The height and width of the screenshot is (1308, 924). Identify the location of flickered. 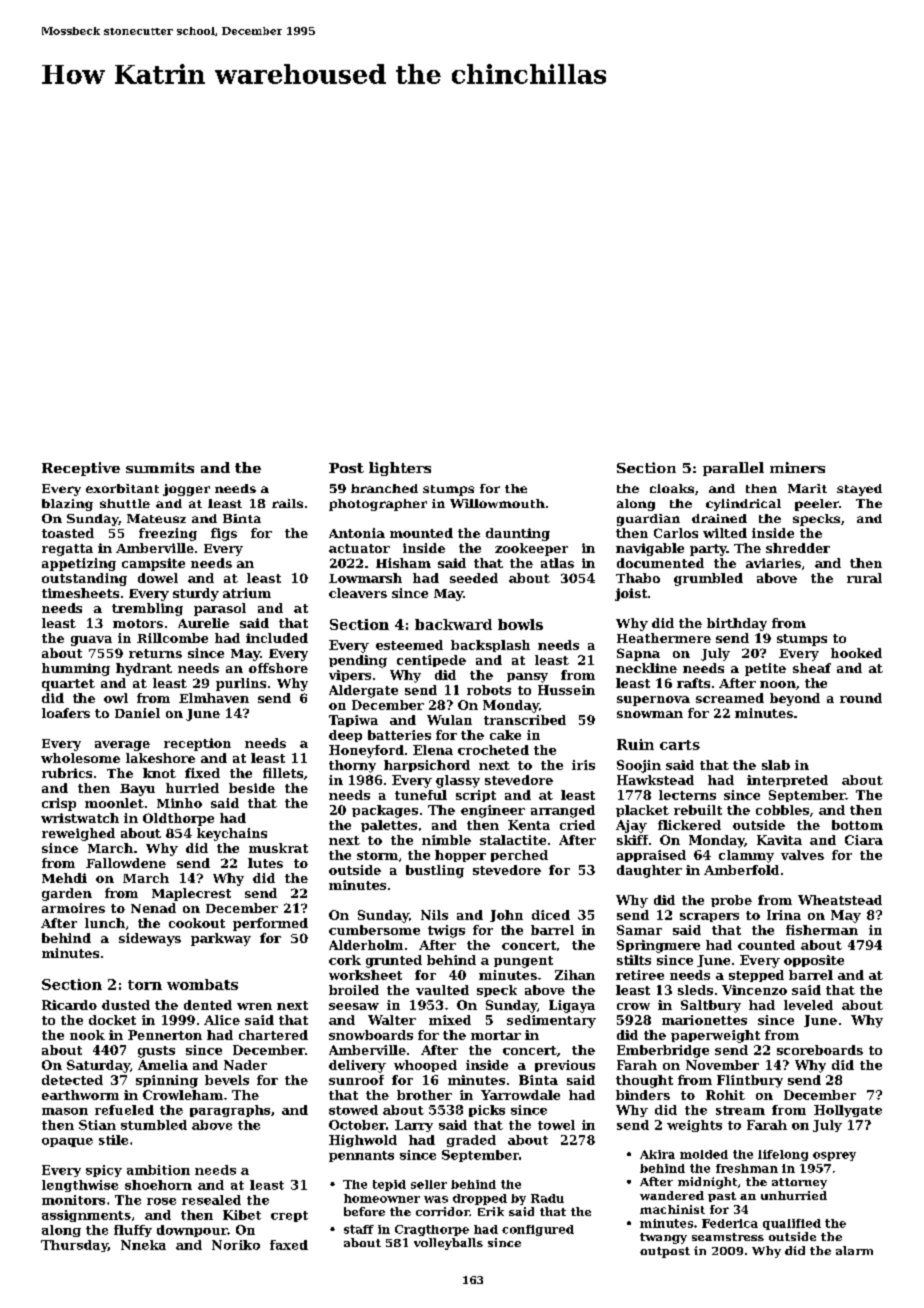
(689, 825).
